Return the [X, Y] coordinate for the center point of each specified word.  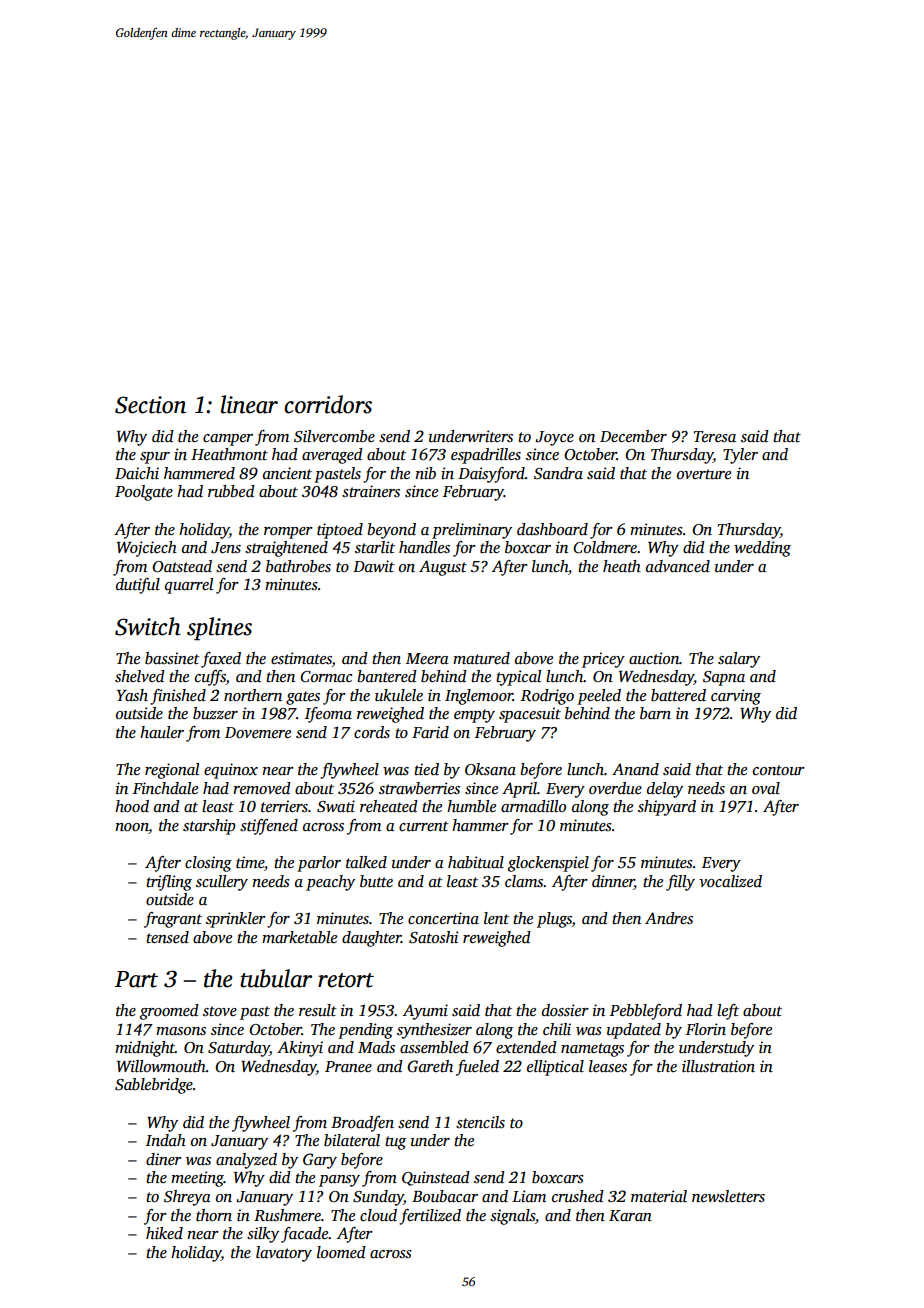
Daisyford [491, 475]
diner [164, 1159]
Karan [630, 1215]
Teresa [715, 436]
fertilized [430, 1217]
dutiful [138, 586]
